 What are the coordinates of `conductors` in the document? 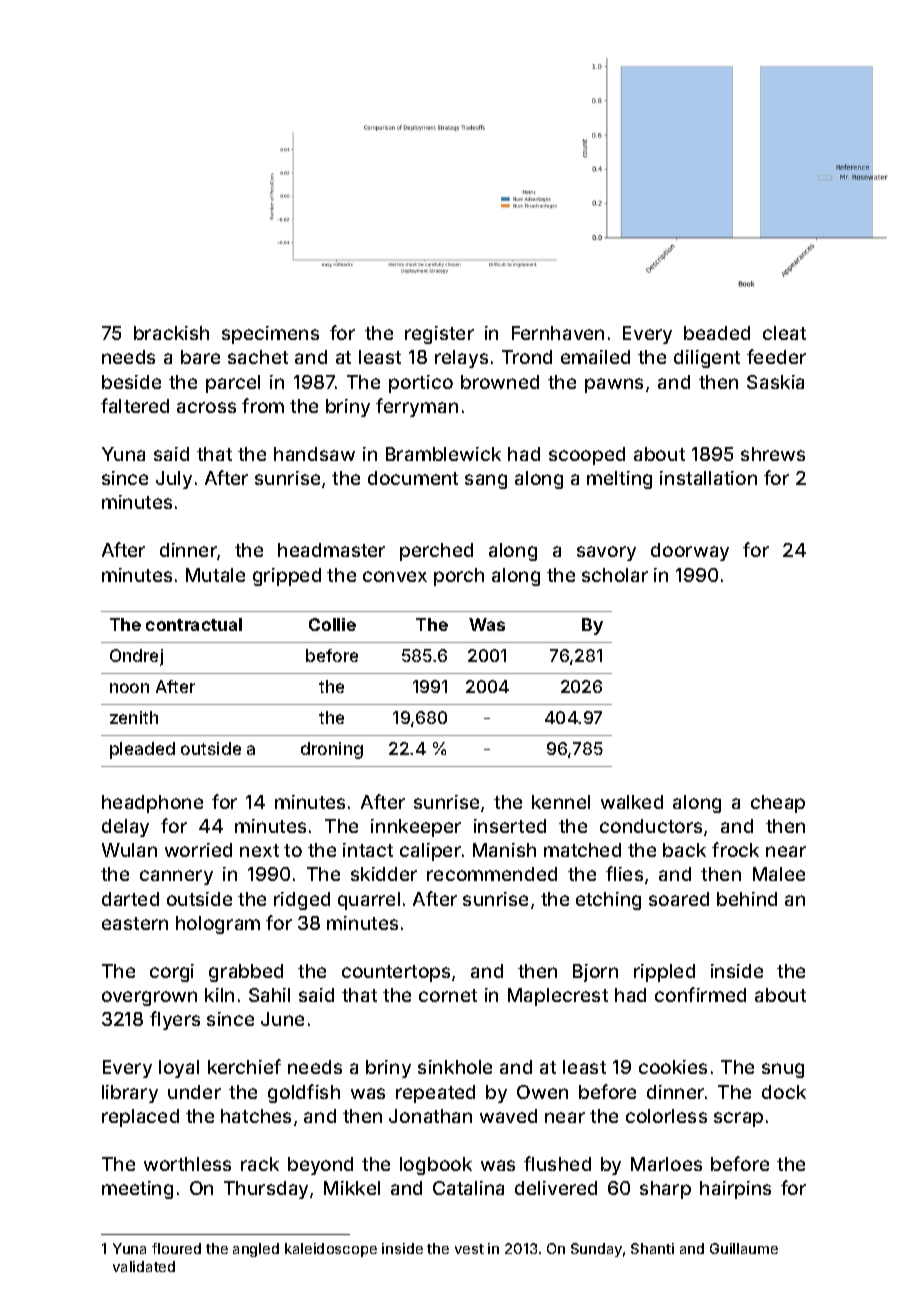 It's located at (651, 826).
